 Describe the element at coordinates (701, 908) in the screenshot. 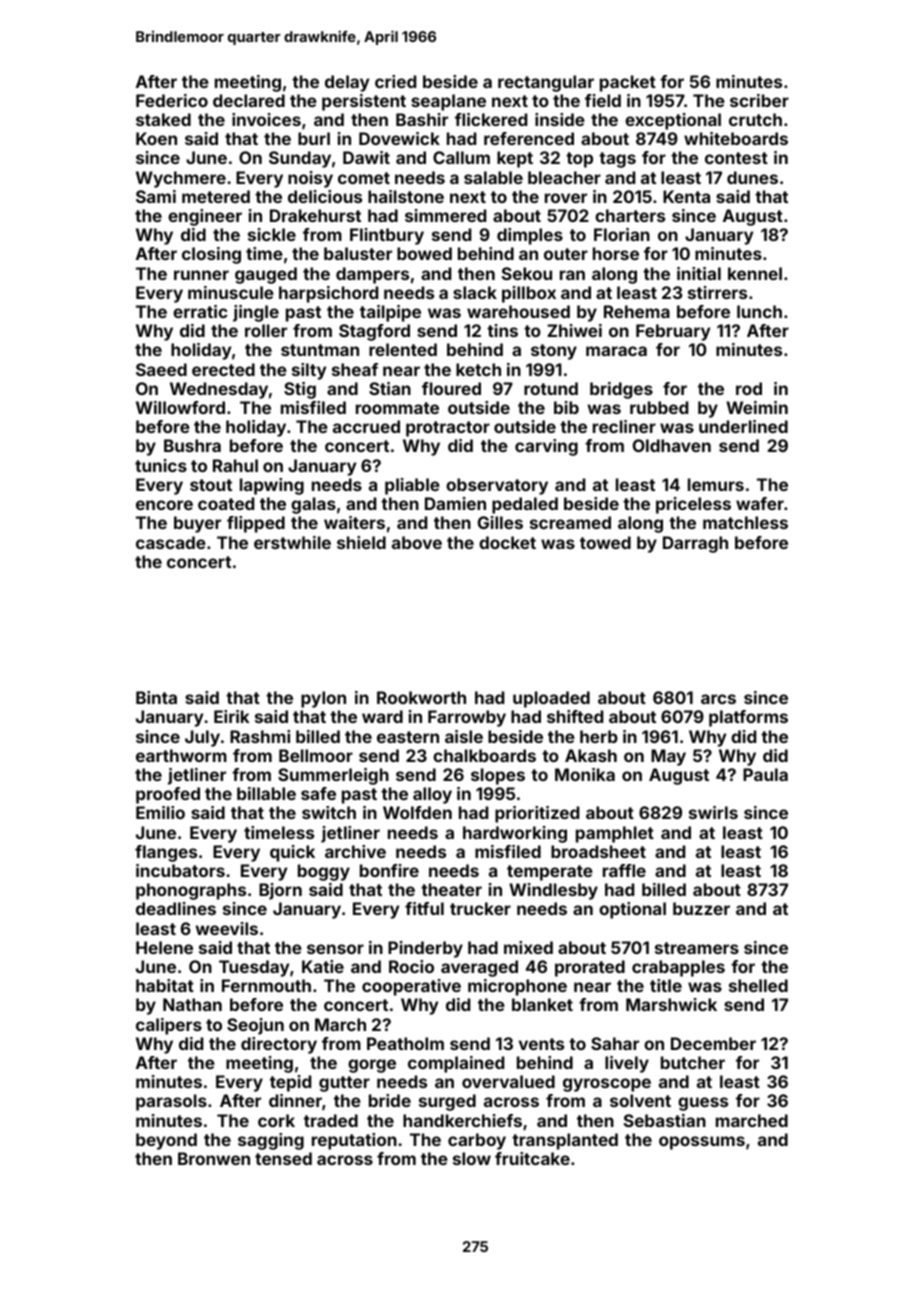

I see `buzzer` at that location.
